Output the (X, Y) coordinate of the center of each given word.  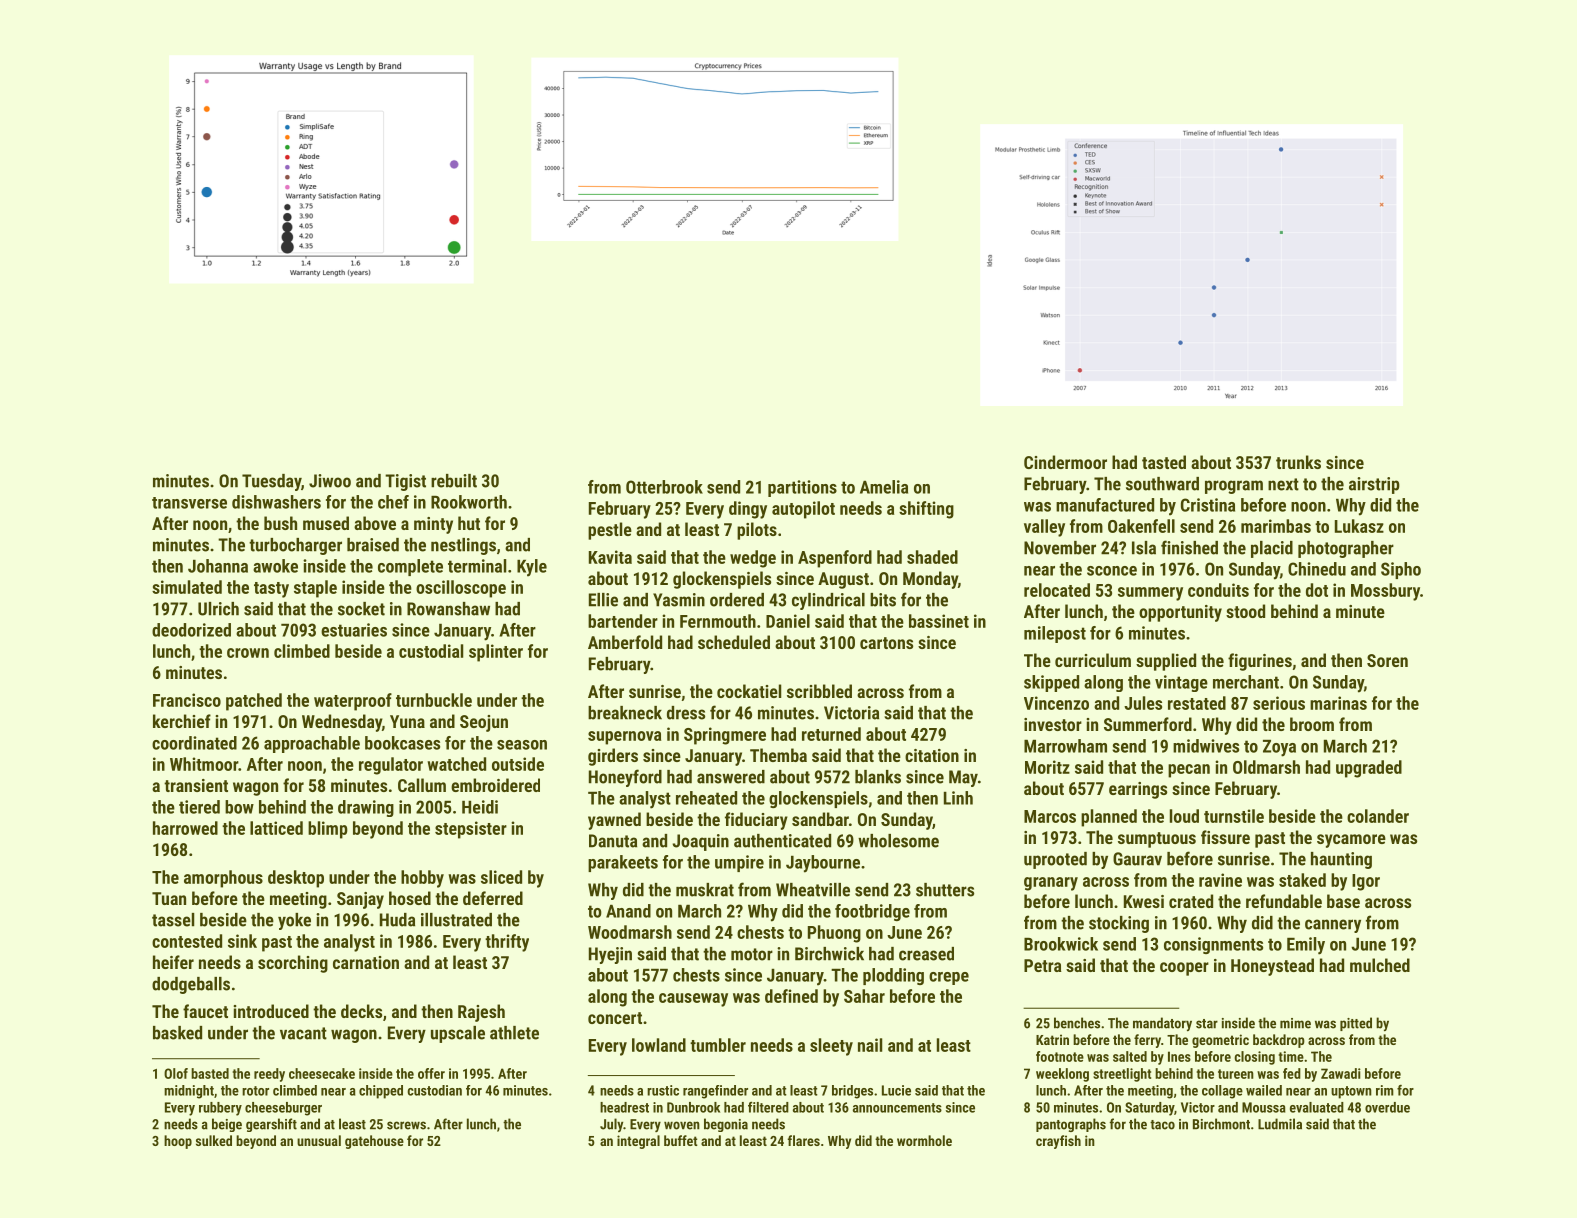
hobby (422, 879)
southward (1162, 484)
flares (804, 1140)
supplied (1166, 662)
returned (831, 734)
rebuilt (454, 481)
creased (926, 954)
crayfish (1058, 1142)
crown (248, 653)
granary (1051, 884)
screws (406, 1125)
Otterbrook (664, 487)
